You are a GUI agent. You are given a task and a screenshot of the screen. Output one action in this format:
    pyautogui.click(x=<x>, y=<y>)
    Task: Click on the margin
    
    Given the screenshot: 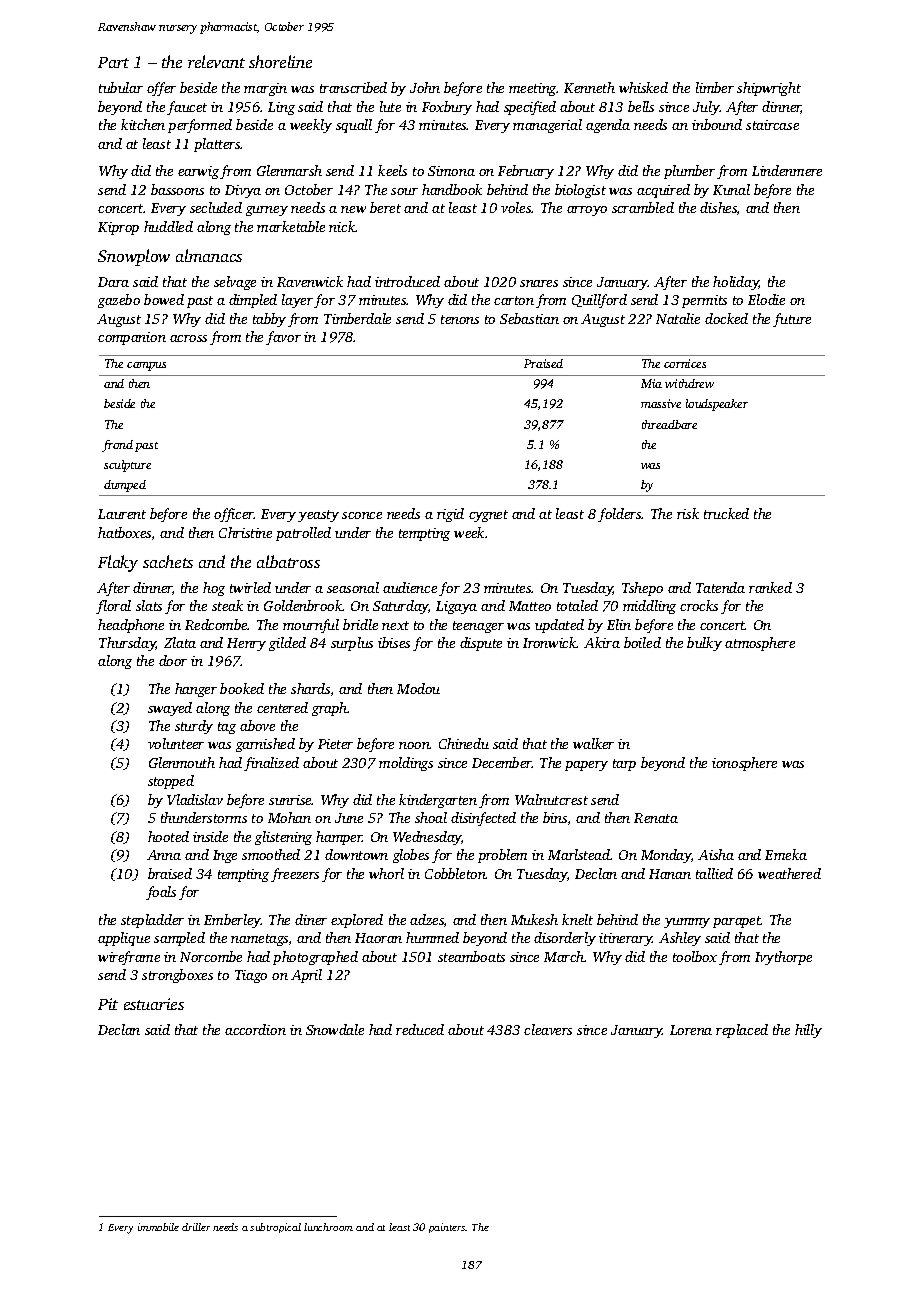 What is the action you would take?
    pyautogui.click(x=265, y=89)
